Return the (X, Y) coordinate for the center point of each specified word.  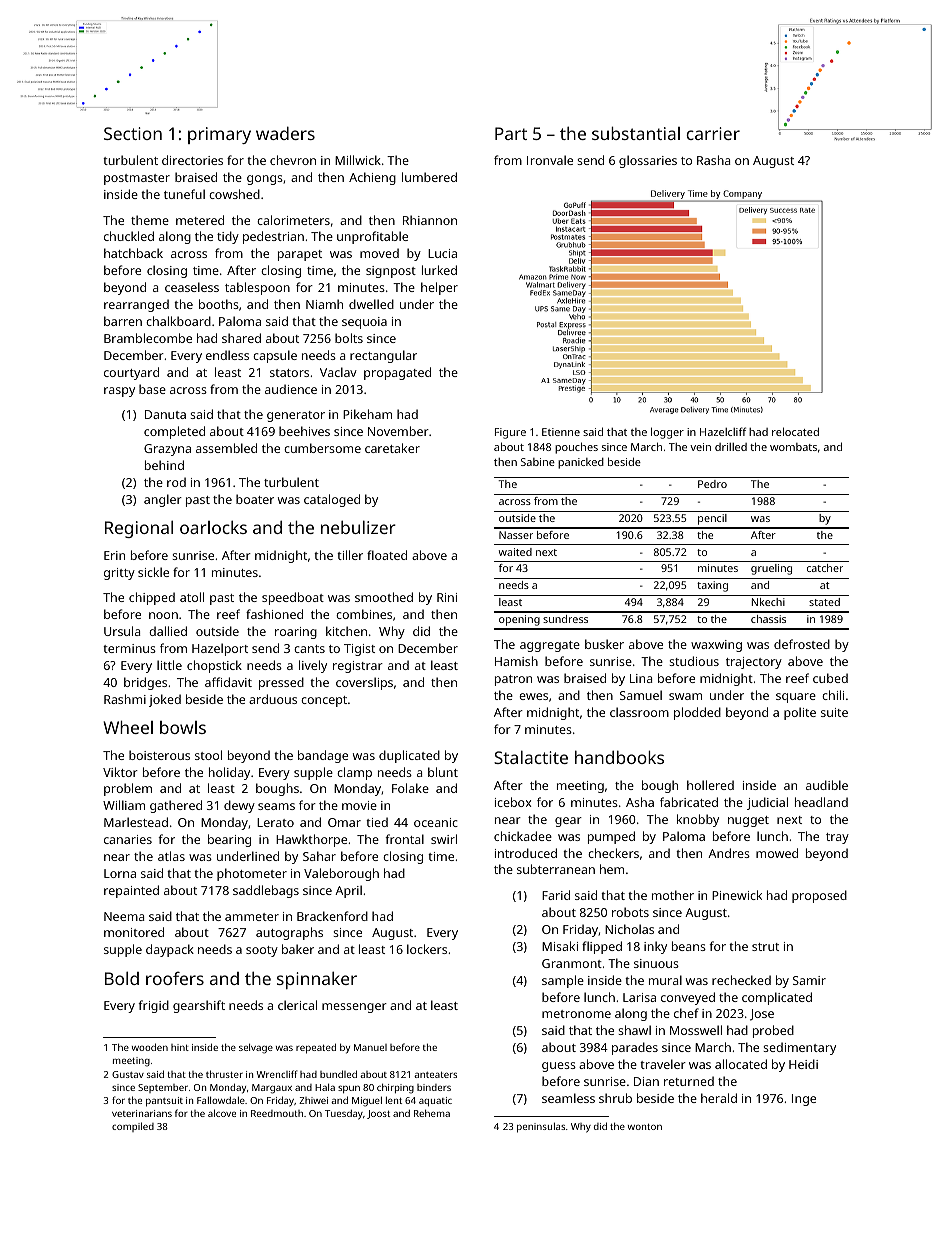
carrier (713, 133)
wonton (645, 1127)
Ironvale (550, 160)
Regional (139, 529)
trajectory (754, 663)
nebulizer (358, 527)
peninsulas (541, 1127)
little (169, 665)
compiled (133, 1127)
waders (285, 133)
